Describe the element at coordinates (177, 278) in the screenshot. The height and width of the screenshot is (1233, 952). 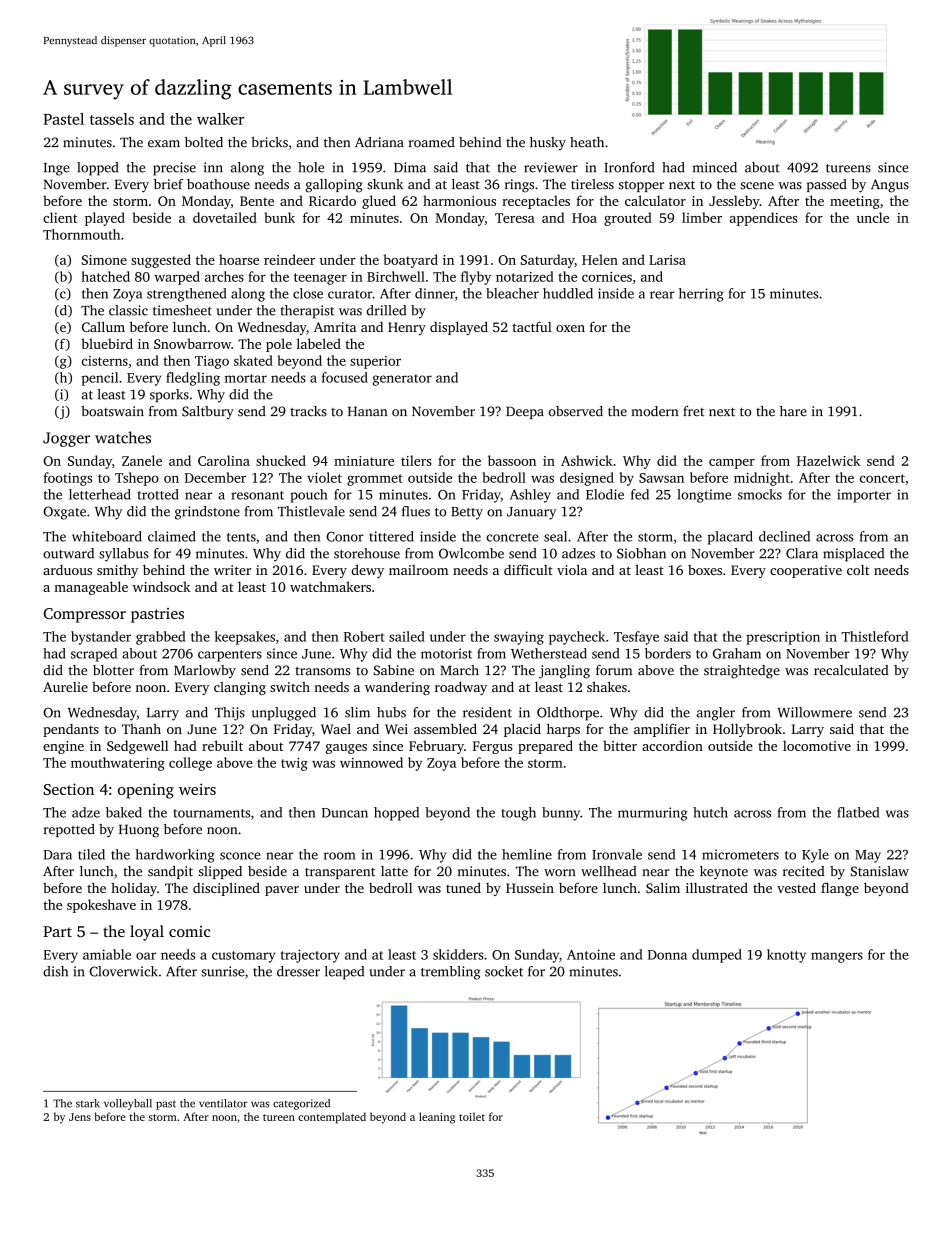
I see `warped` at that location.
